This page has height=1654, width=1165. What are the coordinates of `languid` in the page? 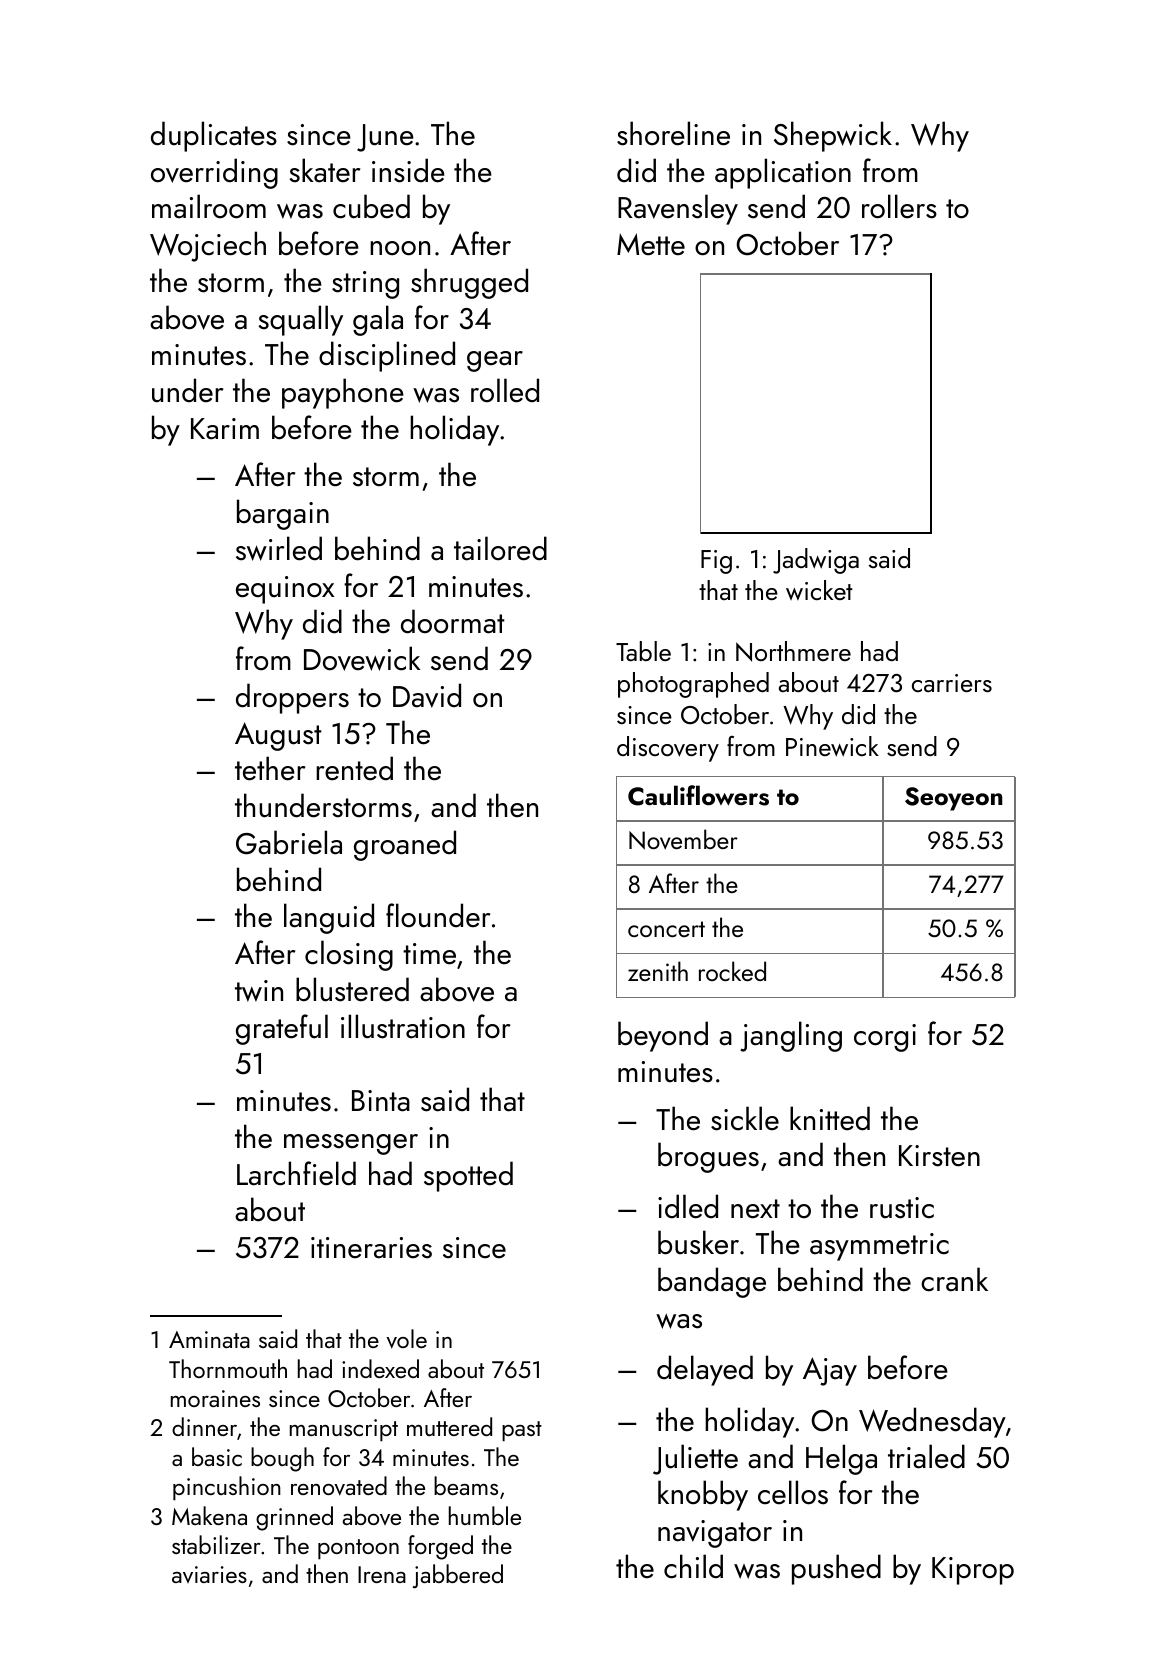 It's located at (329, 918).
